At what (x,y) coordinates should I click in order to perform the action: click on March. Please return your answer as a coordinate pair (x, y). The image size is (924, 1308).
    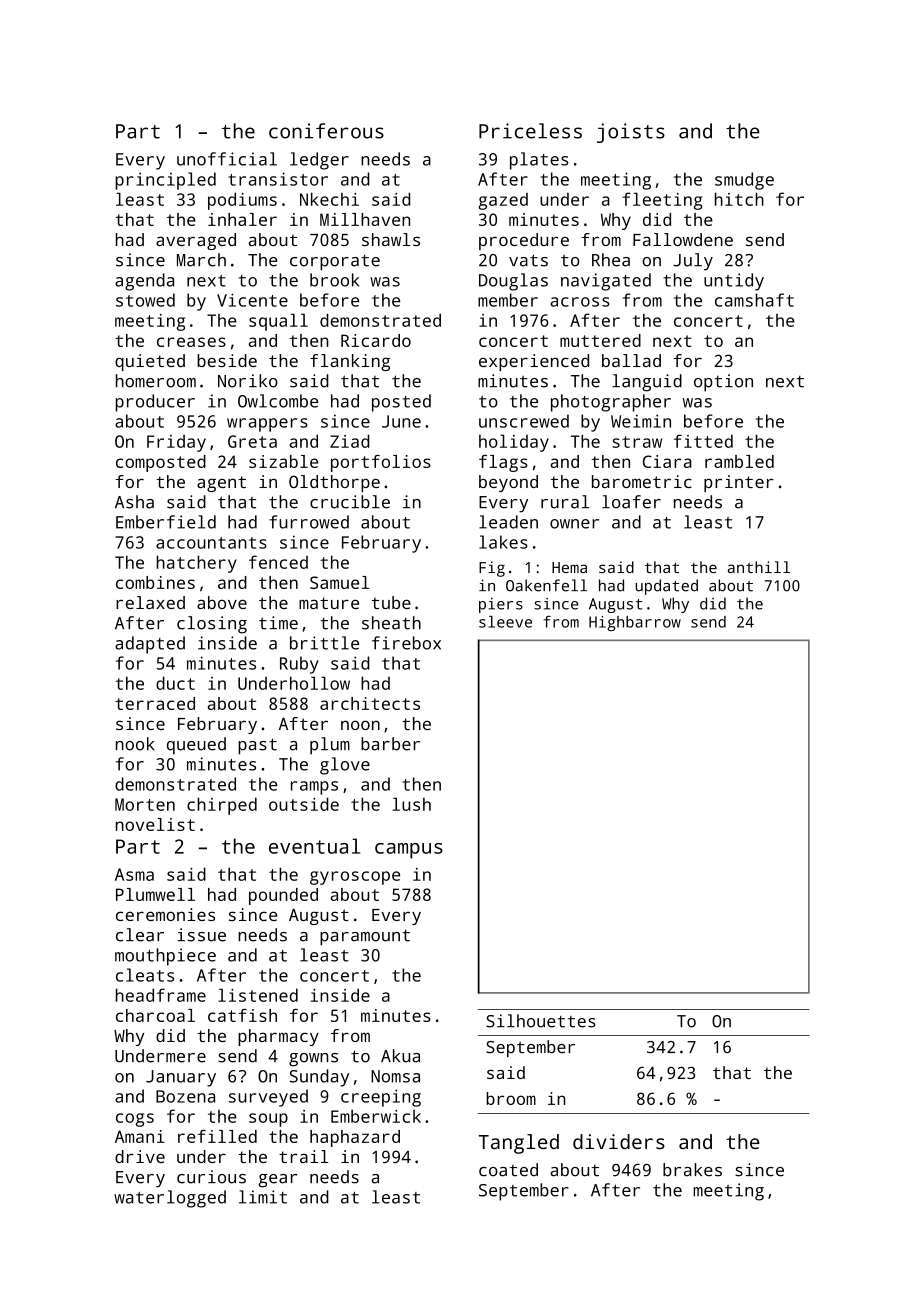
    Looking at the image, I should click on (201, 260).
